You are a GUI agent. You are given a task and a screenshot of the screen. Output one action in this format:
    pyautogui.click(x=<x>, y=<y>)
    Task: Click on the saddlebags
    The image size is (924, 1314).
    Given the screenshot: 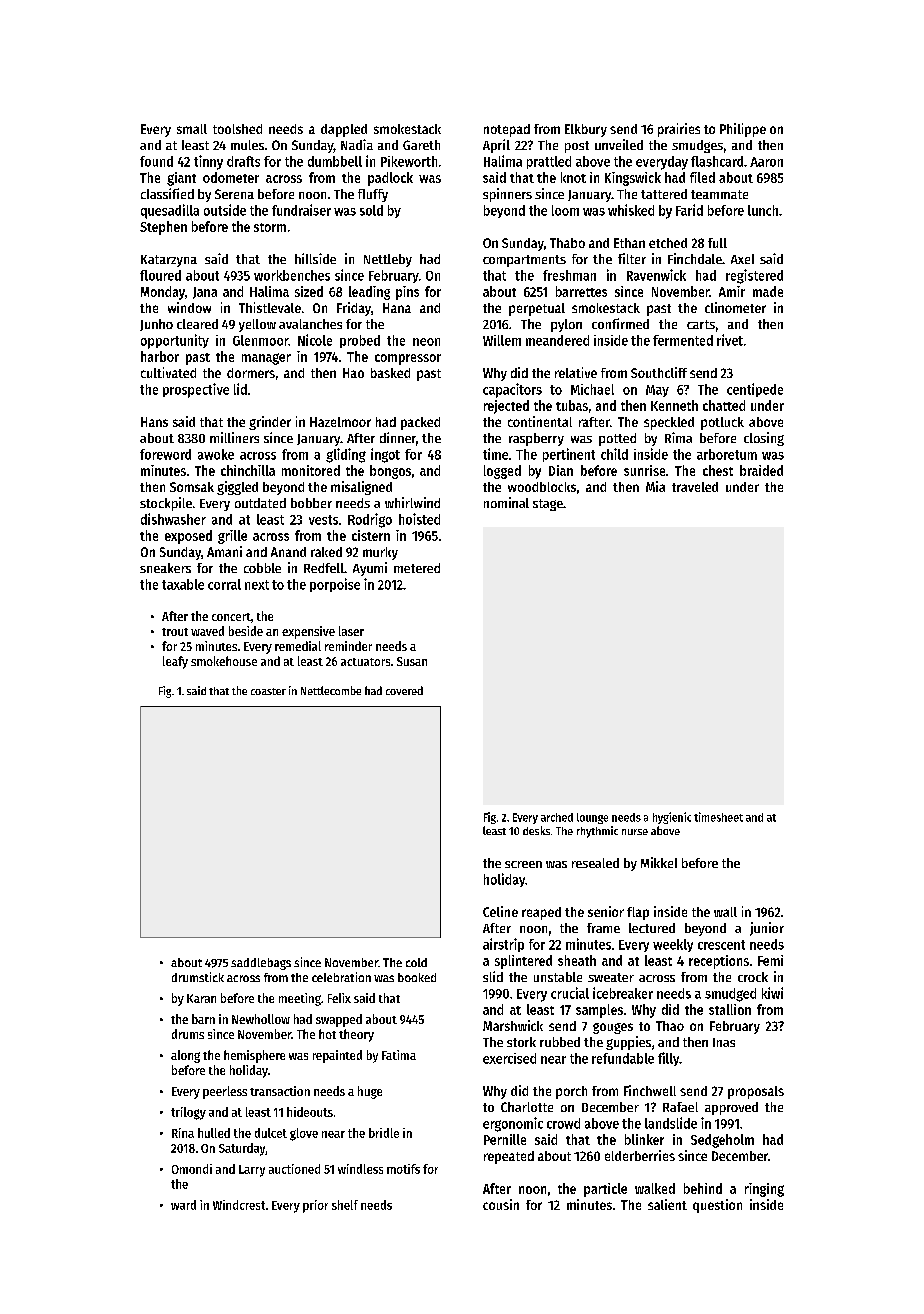 What is the action you would take?
    pyautogui.click(x=261, y=964)
